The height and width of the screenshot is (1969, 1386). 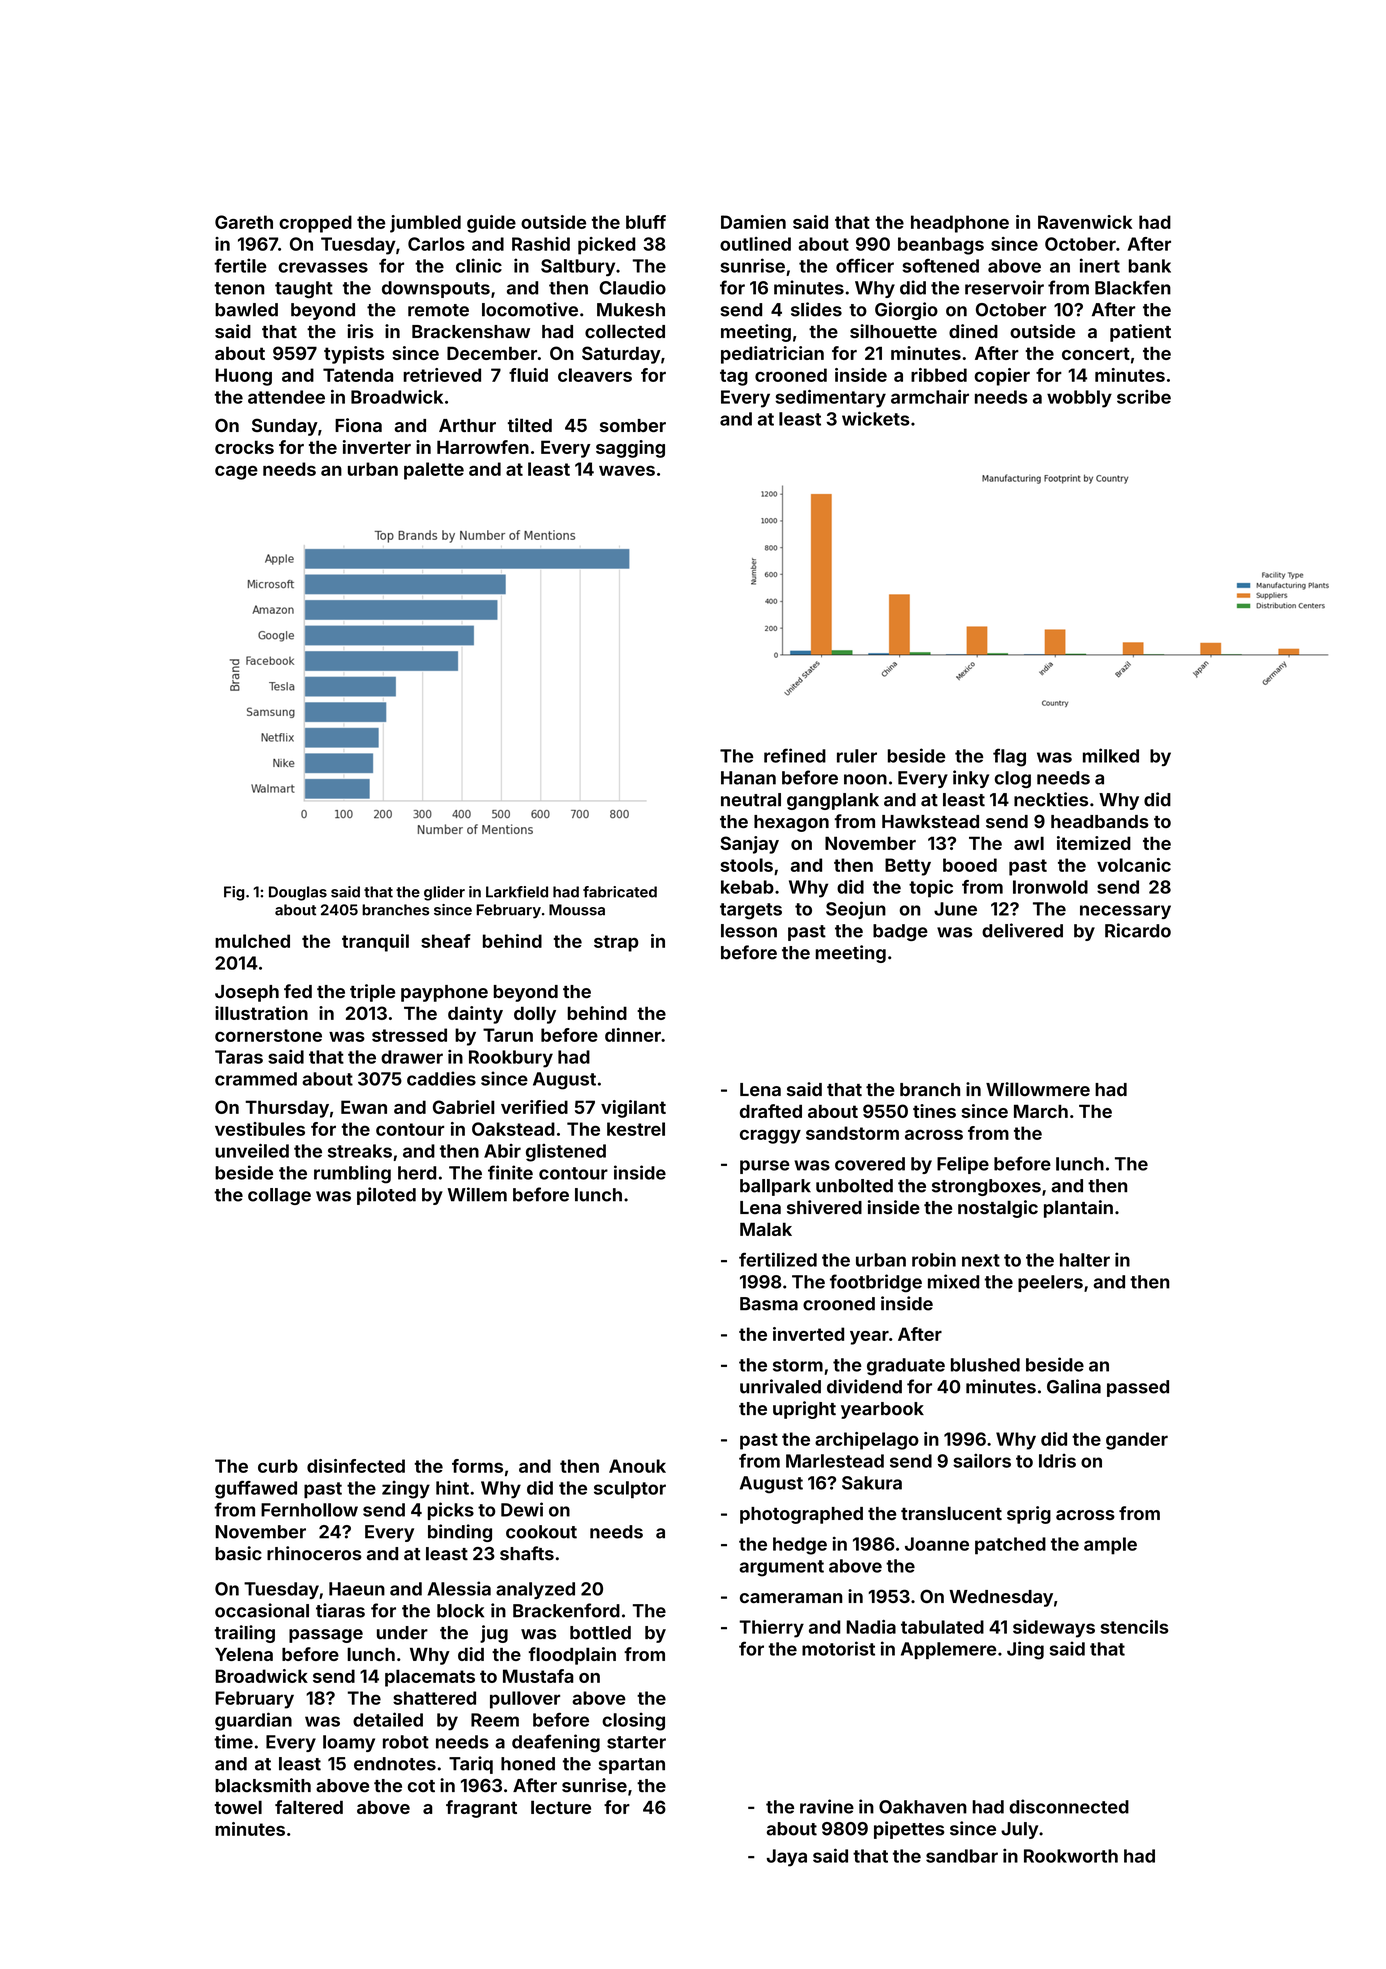 What do you see at coordinates (244, 377) in the screenshot?
I see `Huong` at bounding box center [244, 377].
